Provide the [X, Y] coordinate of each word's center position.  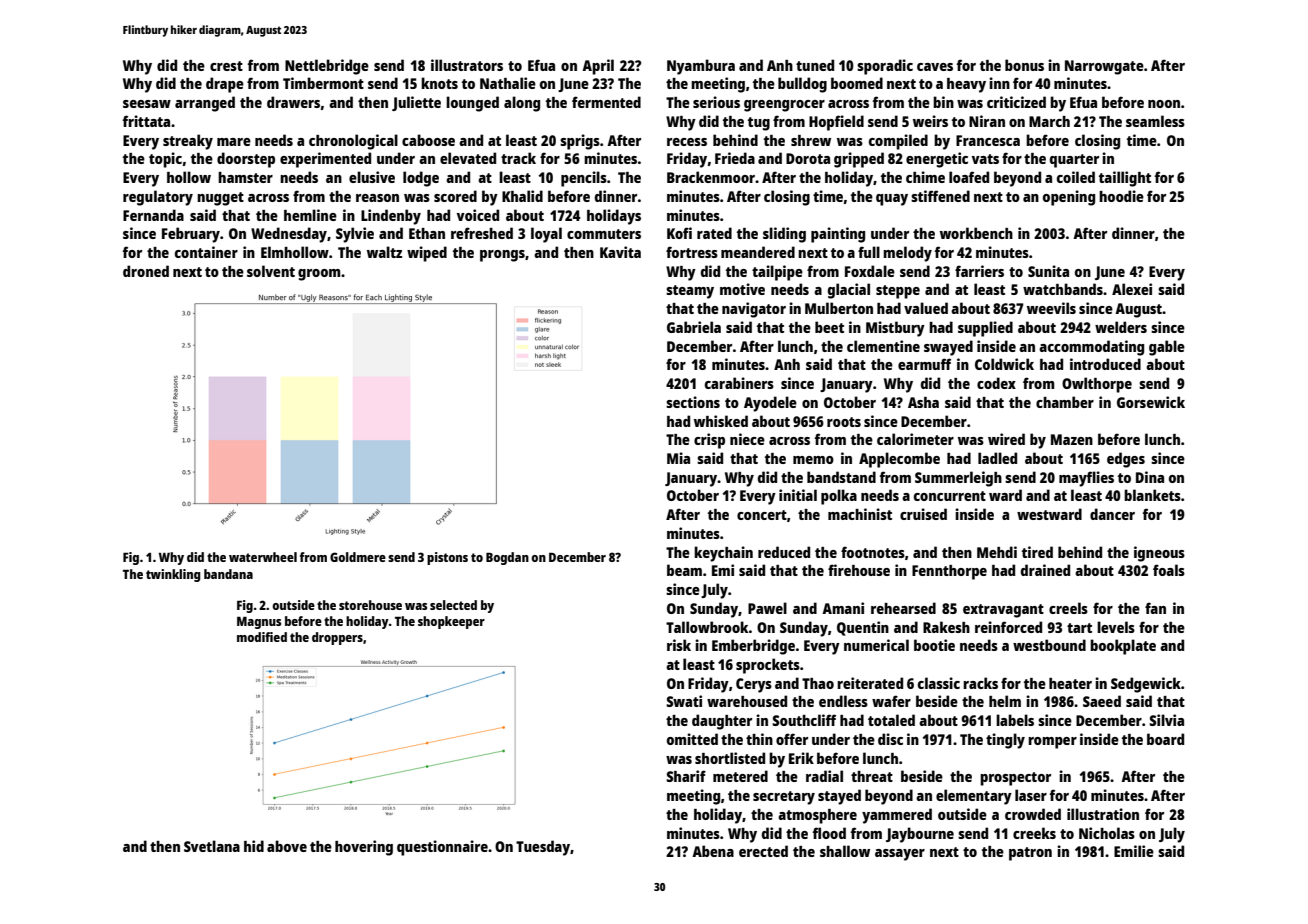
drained [1045, 570]
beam [684, 570]
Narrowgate [1104, 67]
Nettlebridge [327, 67]
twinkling [173, 575]
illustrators [467, 65]
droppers [337, 638]
